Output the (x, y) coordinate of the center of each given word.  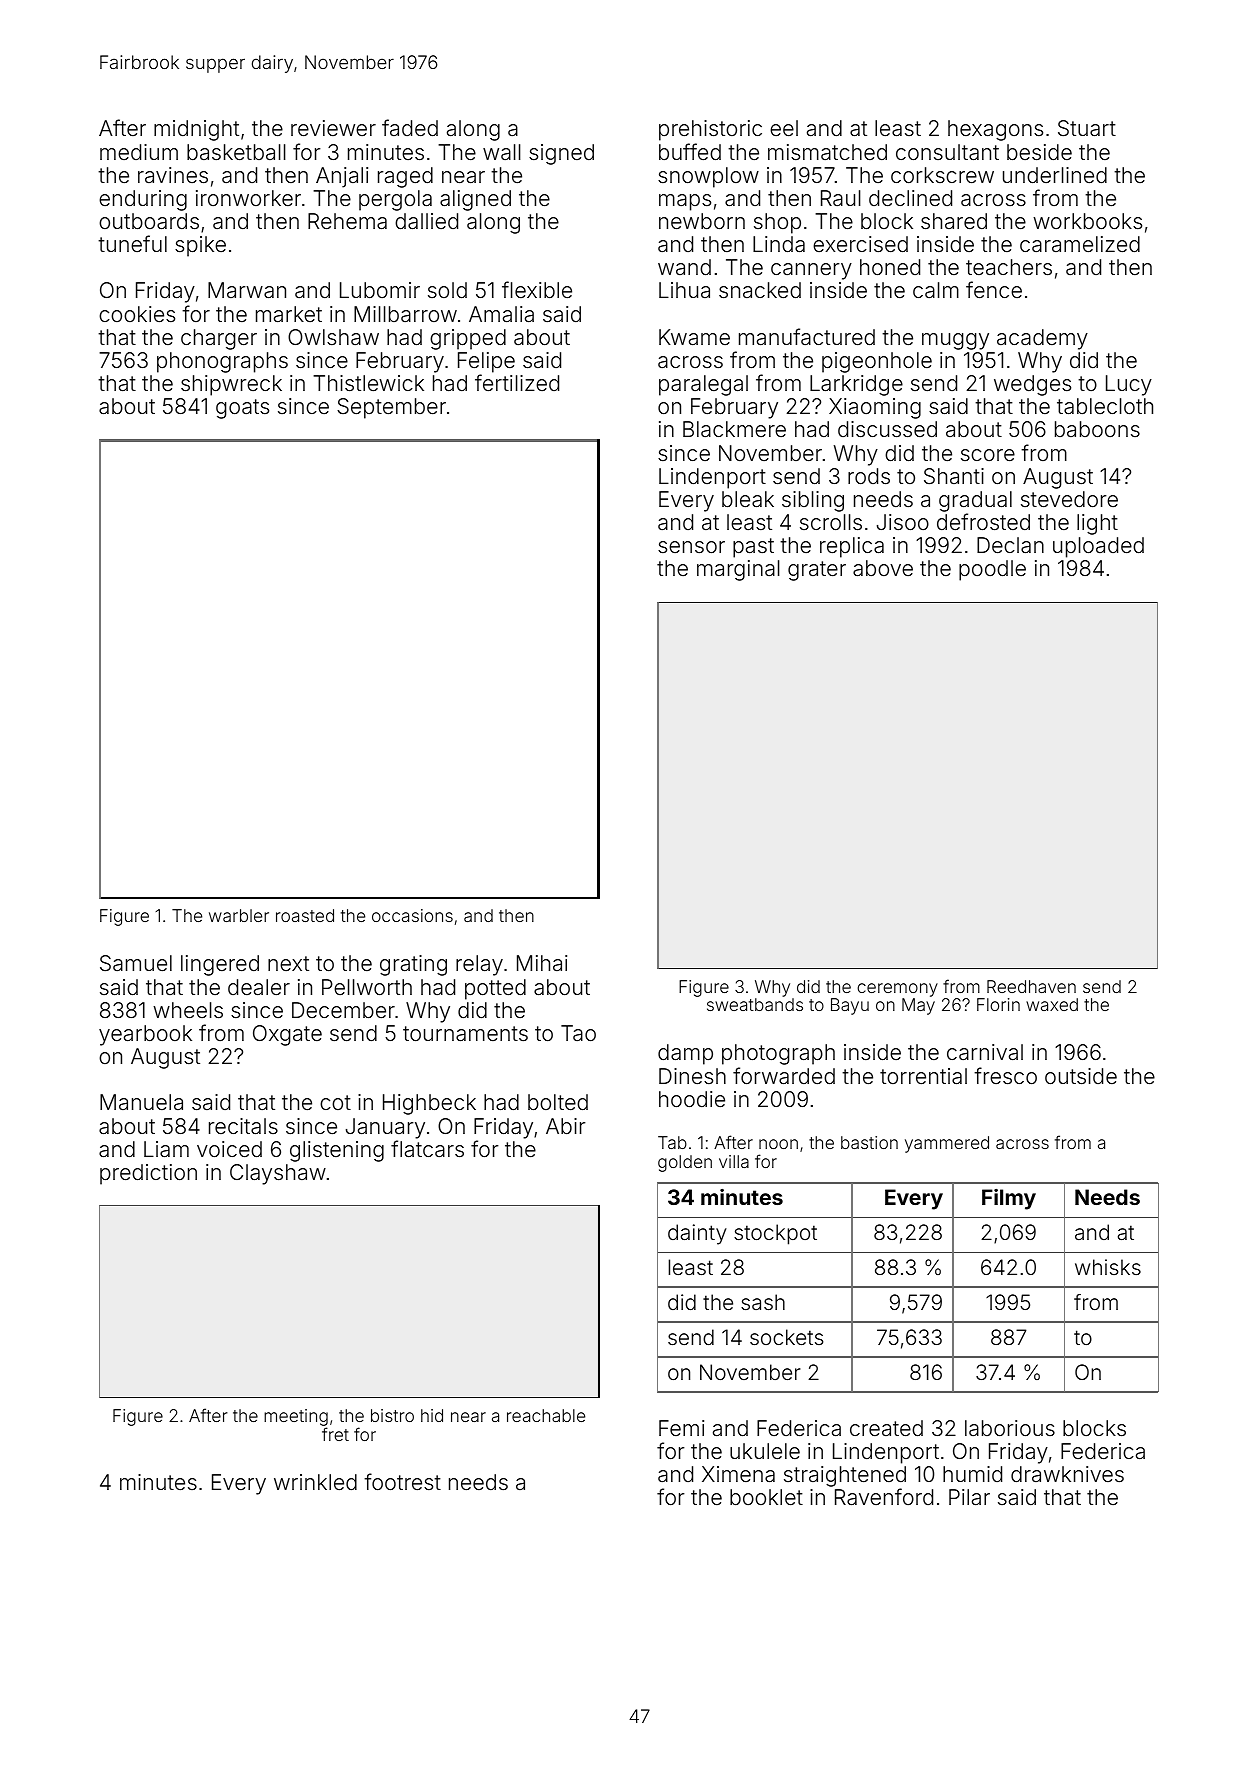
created (886, 1428)
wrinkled (315, 1482)
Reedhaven (1031, 986)
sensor (691, 547)
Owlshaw (333, 337)
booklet (766, 1497)
